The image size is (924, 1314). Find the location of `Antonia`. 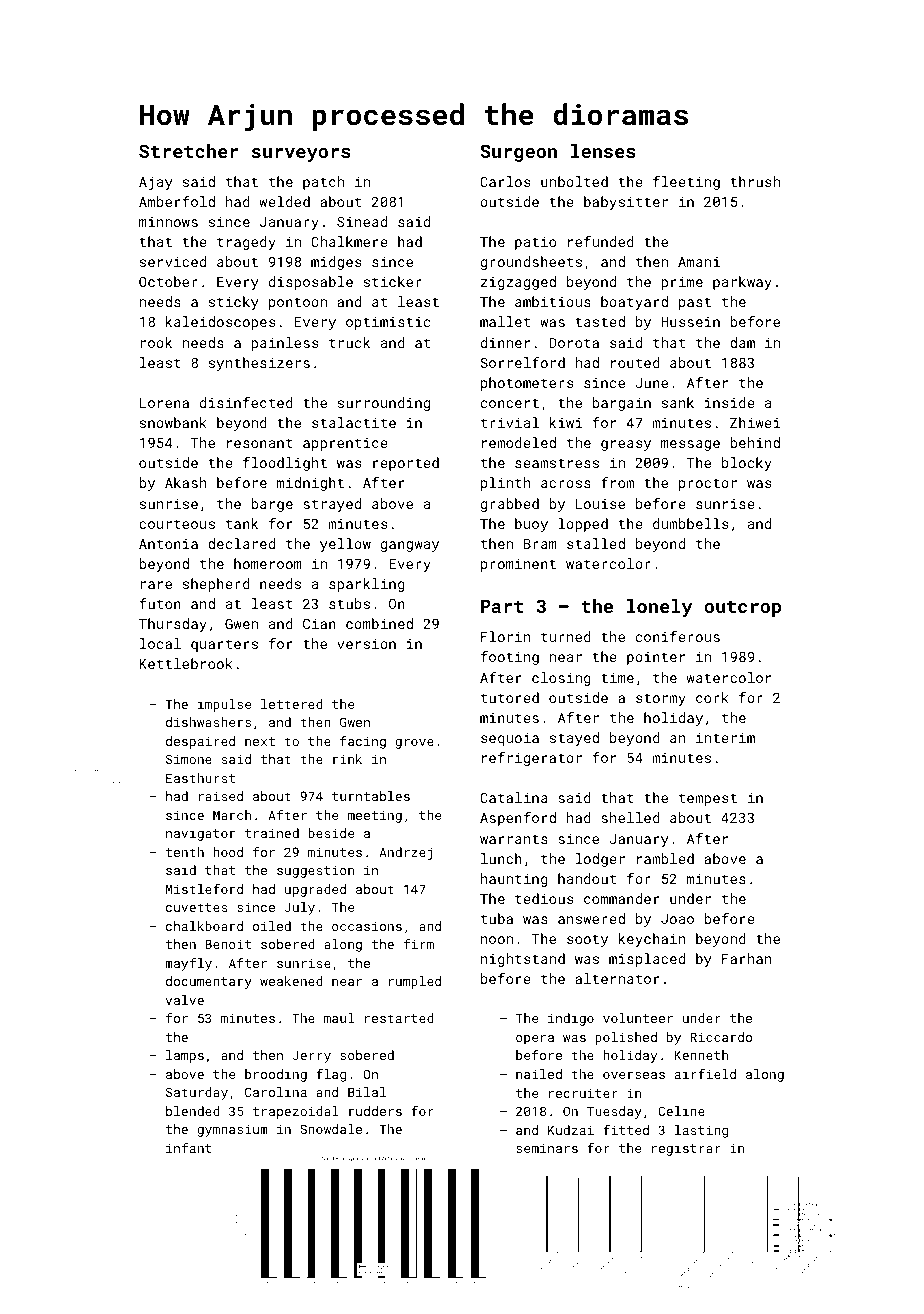

Antonia is located at coordinates (168, 544).
